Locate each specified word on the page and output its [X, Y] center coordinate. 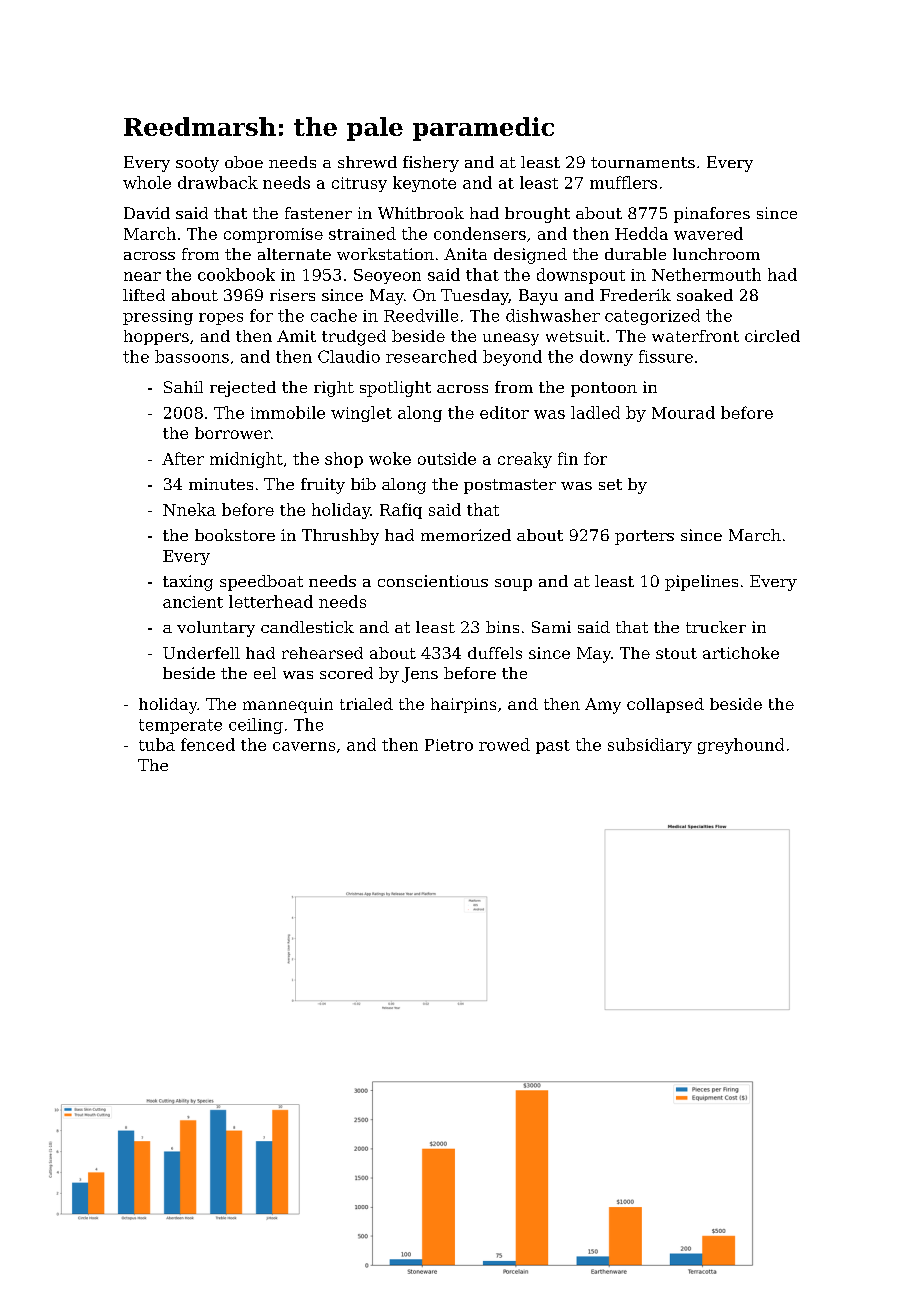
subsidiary [650, 746]
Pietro [449, 745]
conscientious [433, 581]
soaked [705, 295]
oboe [244, 162]
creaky [525, 460]
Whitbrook [421, 213]
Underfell [201, 653]
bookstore [235, 535]
